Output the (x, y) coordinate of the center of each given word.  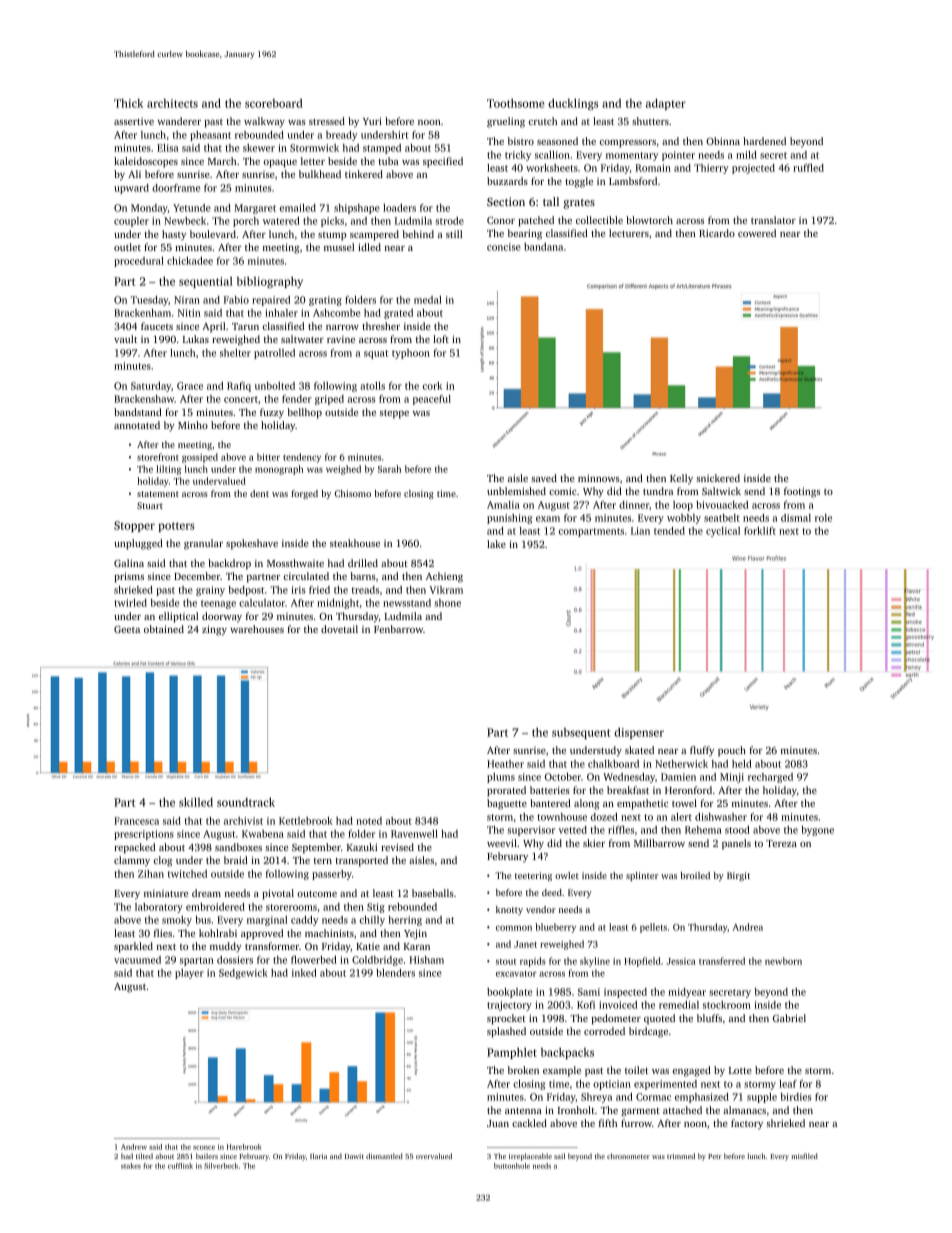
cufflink (180, 1166)
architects (172, 103)
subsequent (581, 733)
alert (681, 817)
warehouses (257, 629)
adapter (666, 104)
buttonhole (512, 1166)
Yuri (372, 121)
